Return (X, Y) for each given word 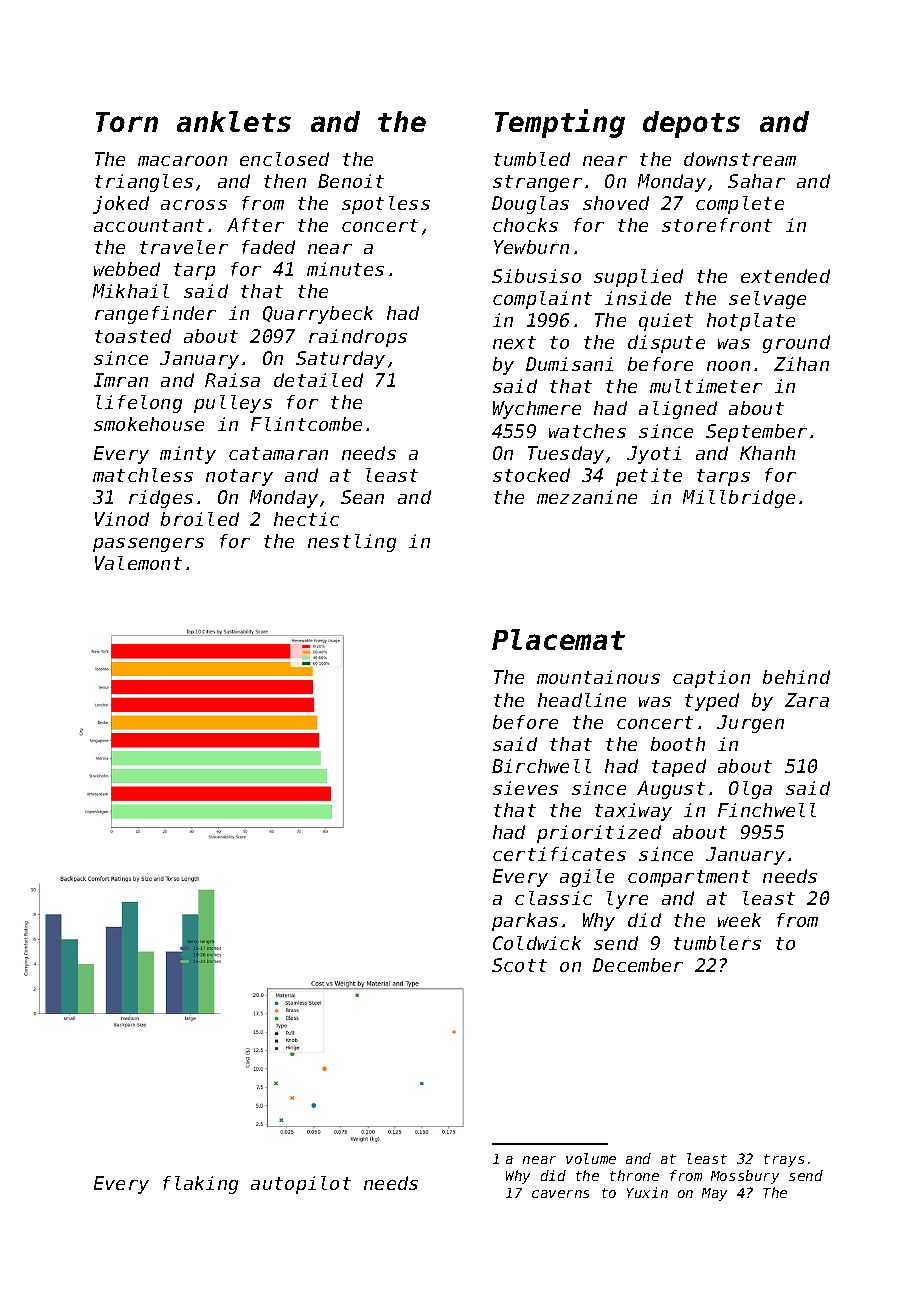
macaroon (182, 161)
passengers (148, 545)
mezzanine (587, 497)
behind (796, 677)
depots (691, 124)
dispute (666, 344)
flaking (200, 1185)
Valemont (138, 563)
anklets (234, 121)
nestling (352, 543)
